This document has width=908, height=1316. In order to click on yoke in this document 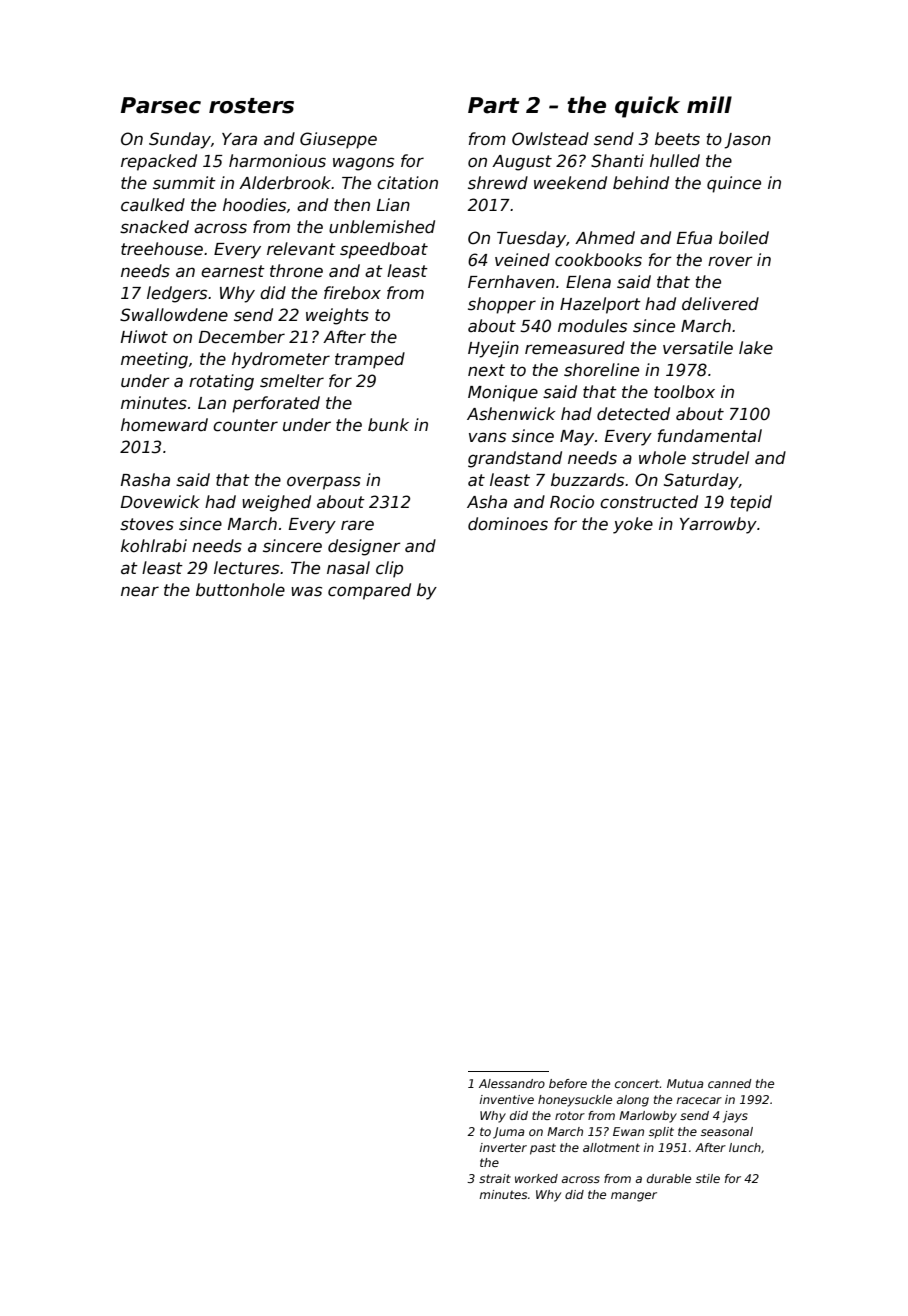, I will do `click(633, 525)`.
